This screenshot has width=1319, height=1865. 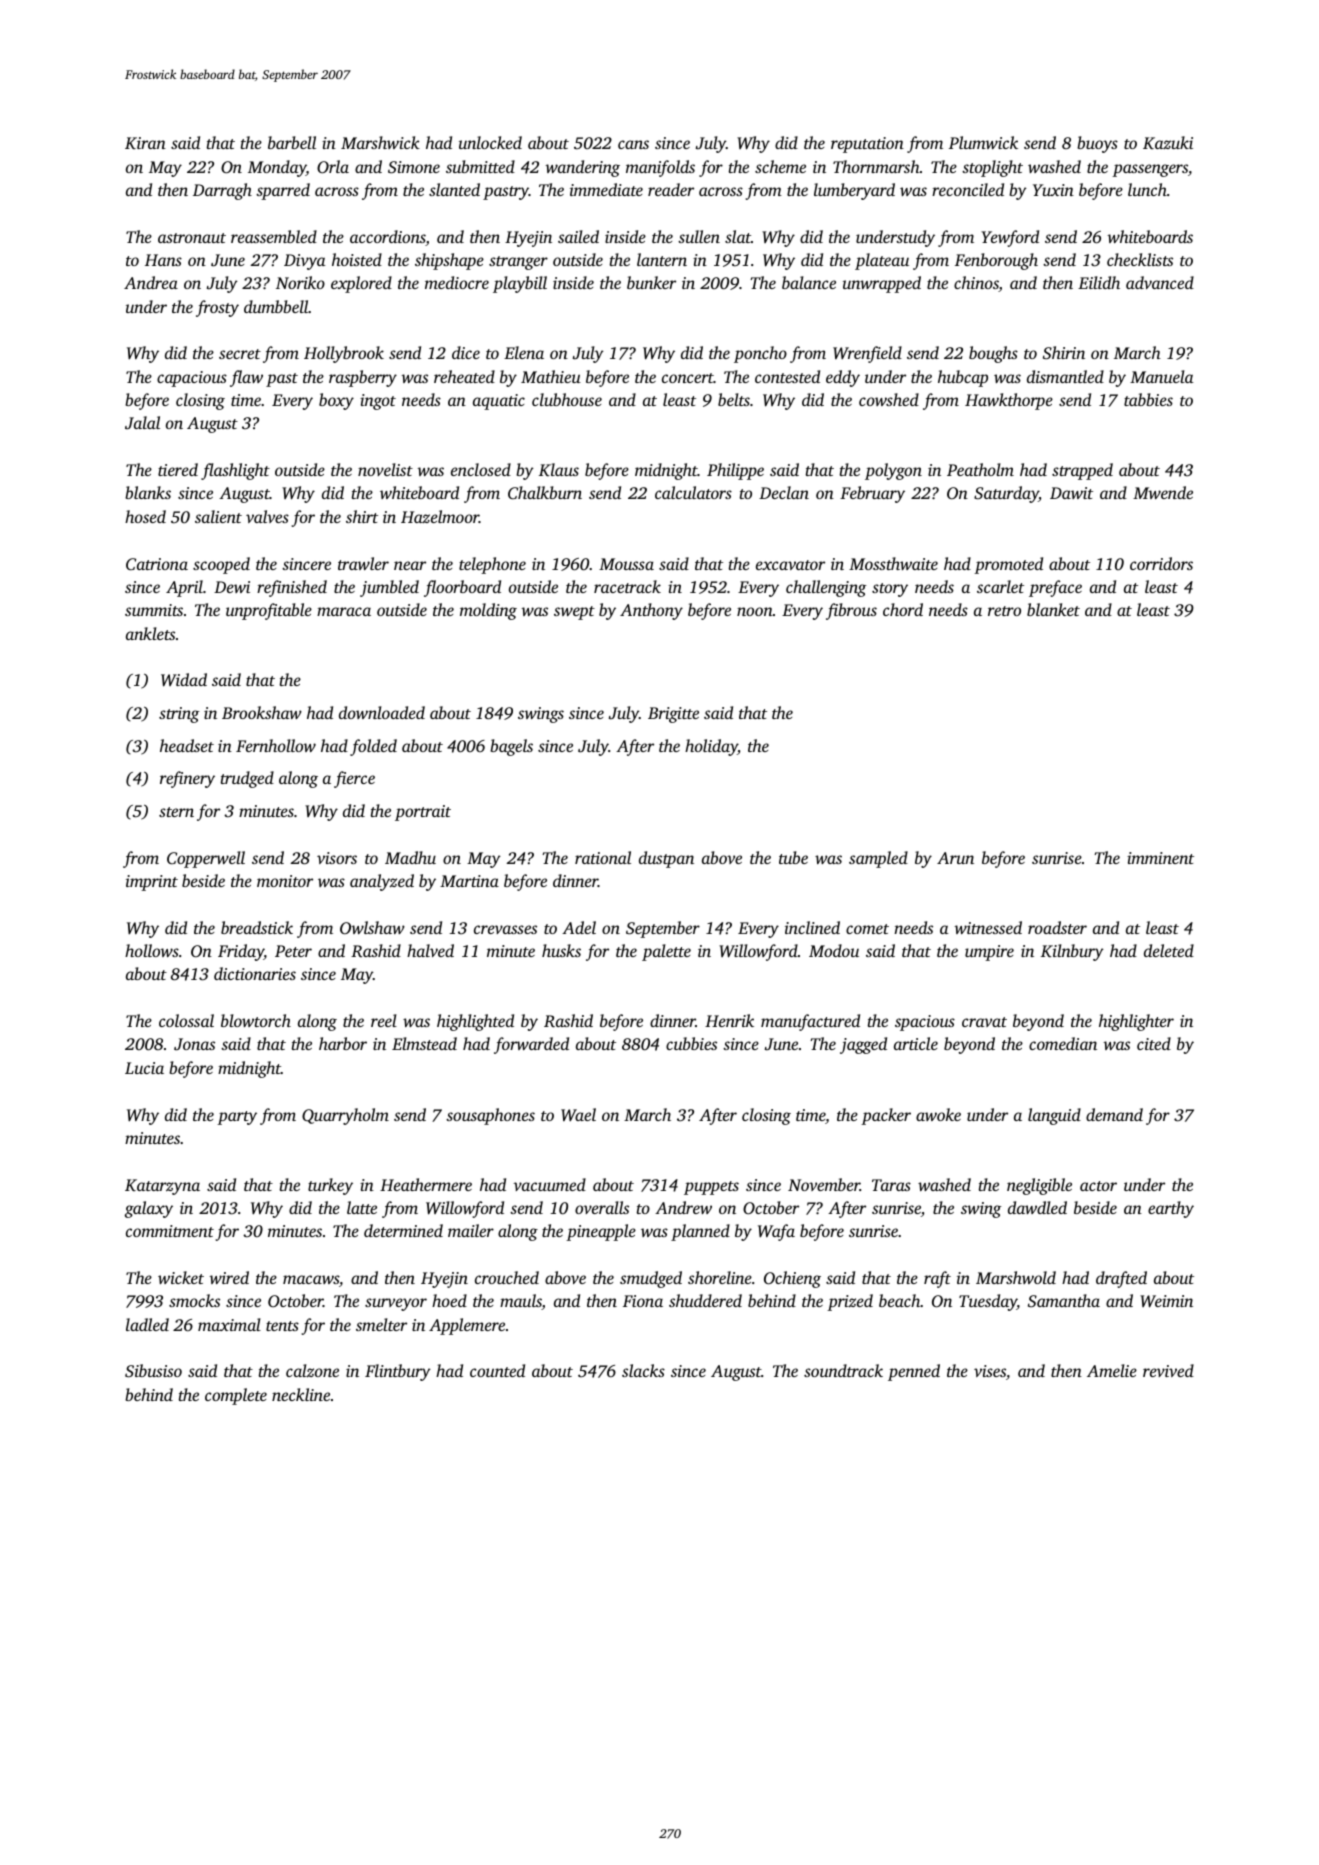 I want to click on slacks, so click(x=643, y=1370).
